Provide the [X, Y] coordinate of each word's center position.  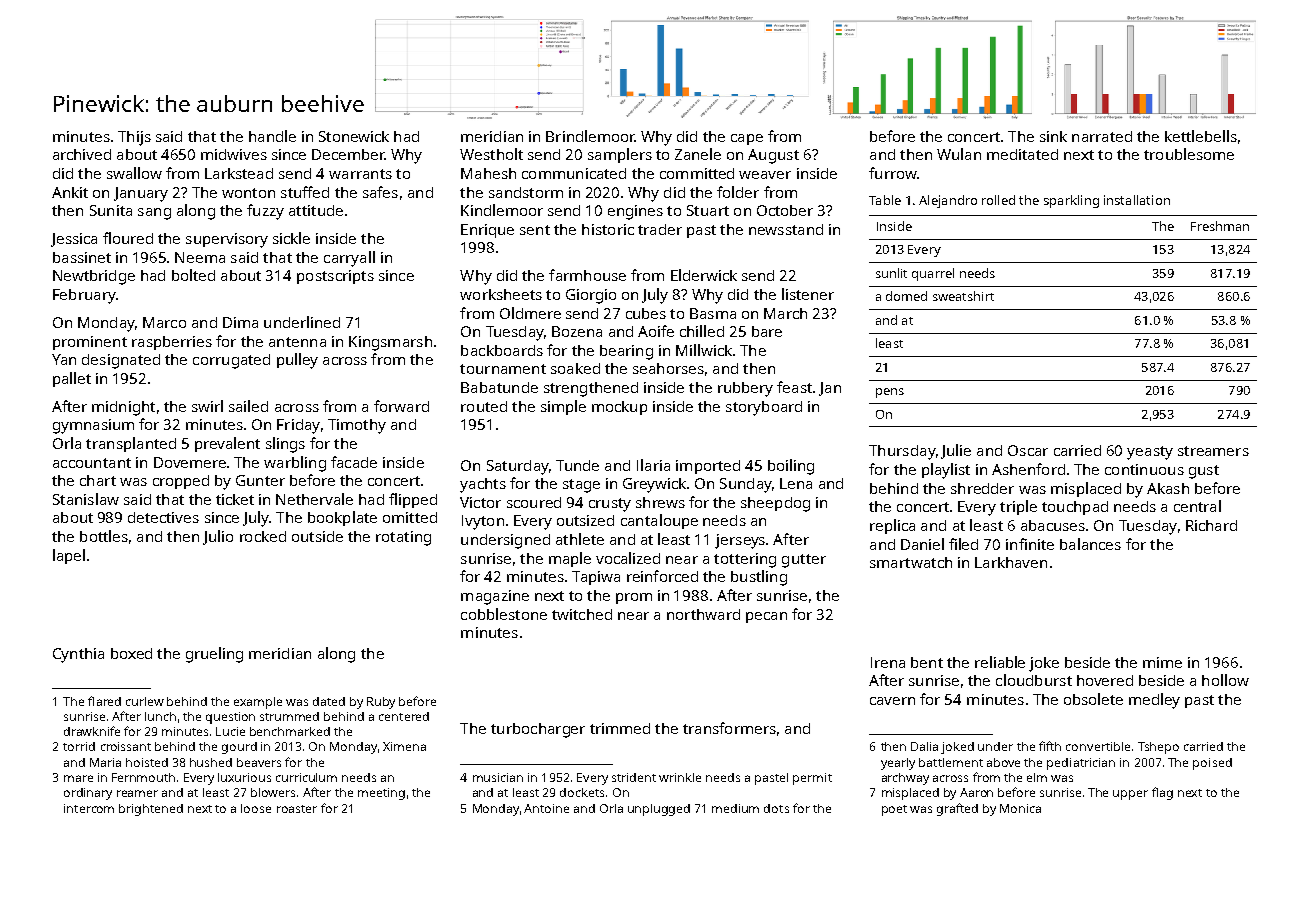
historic [608, 229]
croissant [126, 746]
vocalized [628, 558]
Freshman [1220, 226]
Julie [956, 451]
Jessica [74, 240]
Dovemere [190, 462]
